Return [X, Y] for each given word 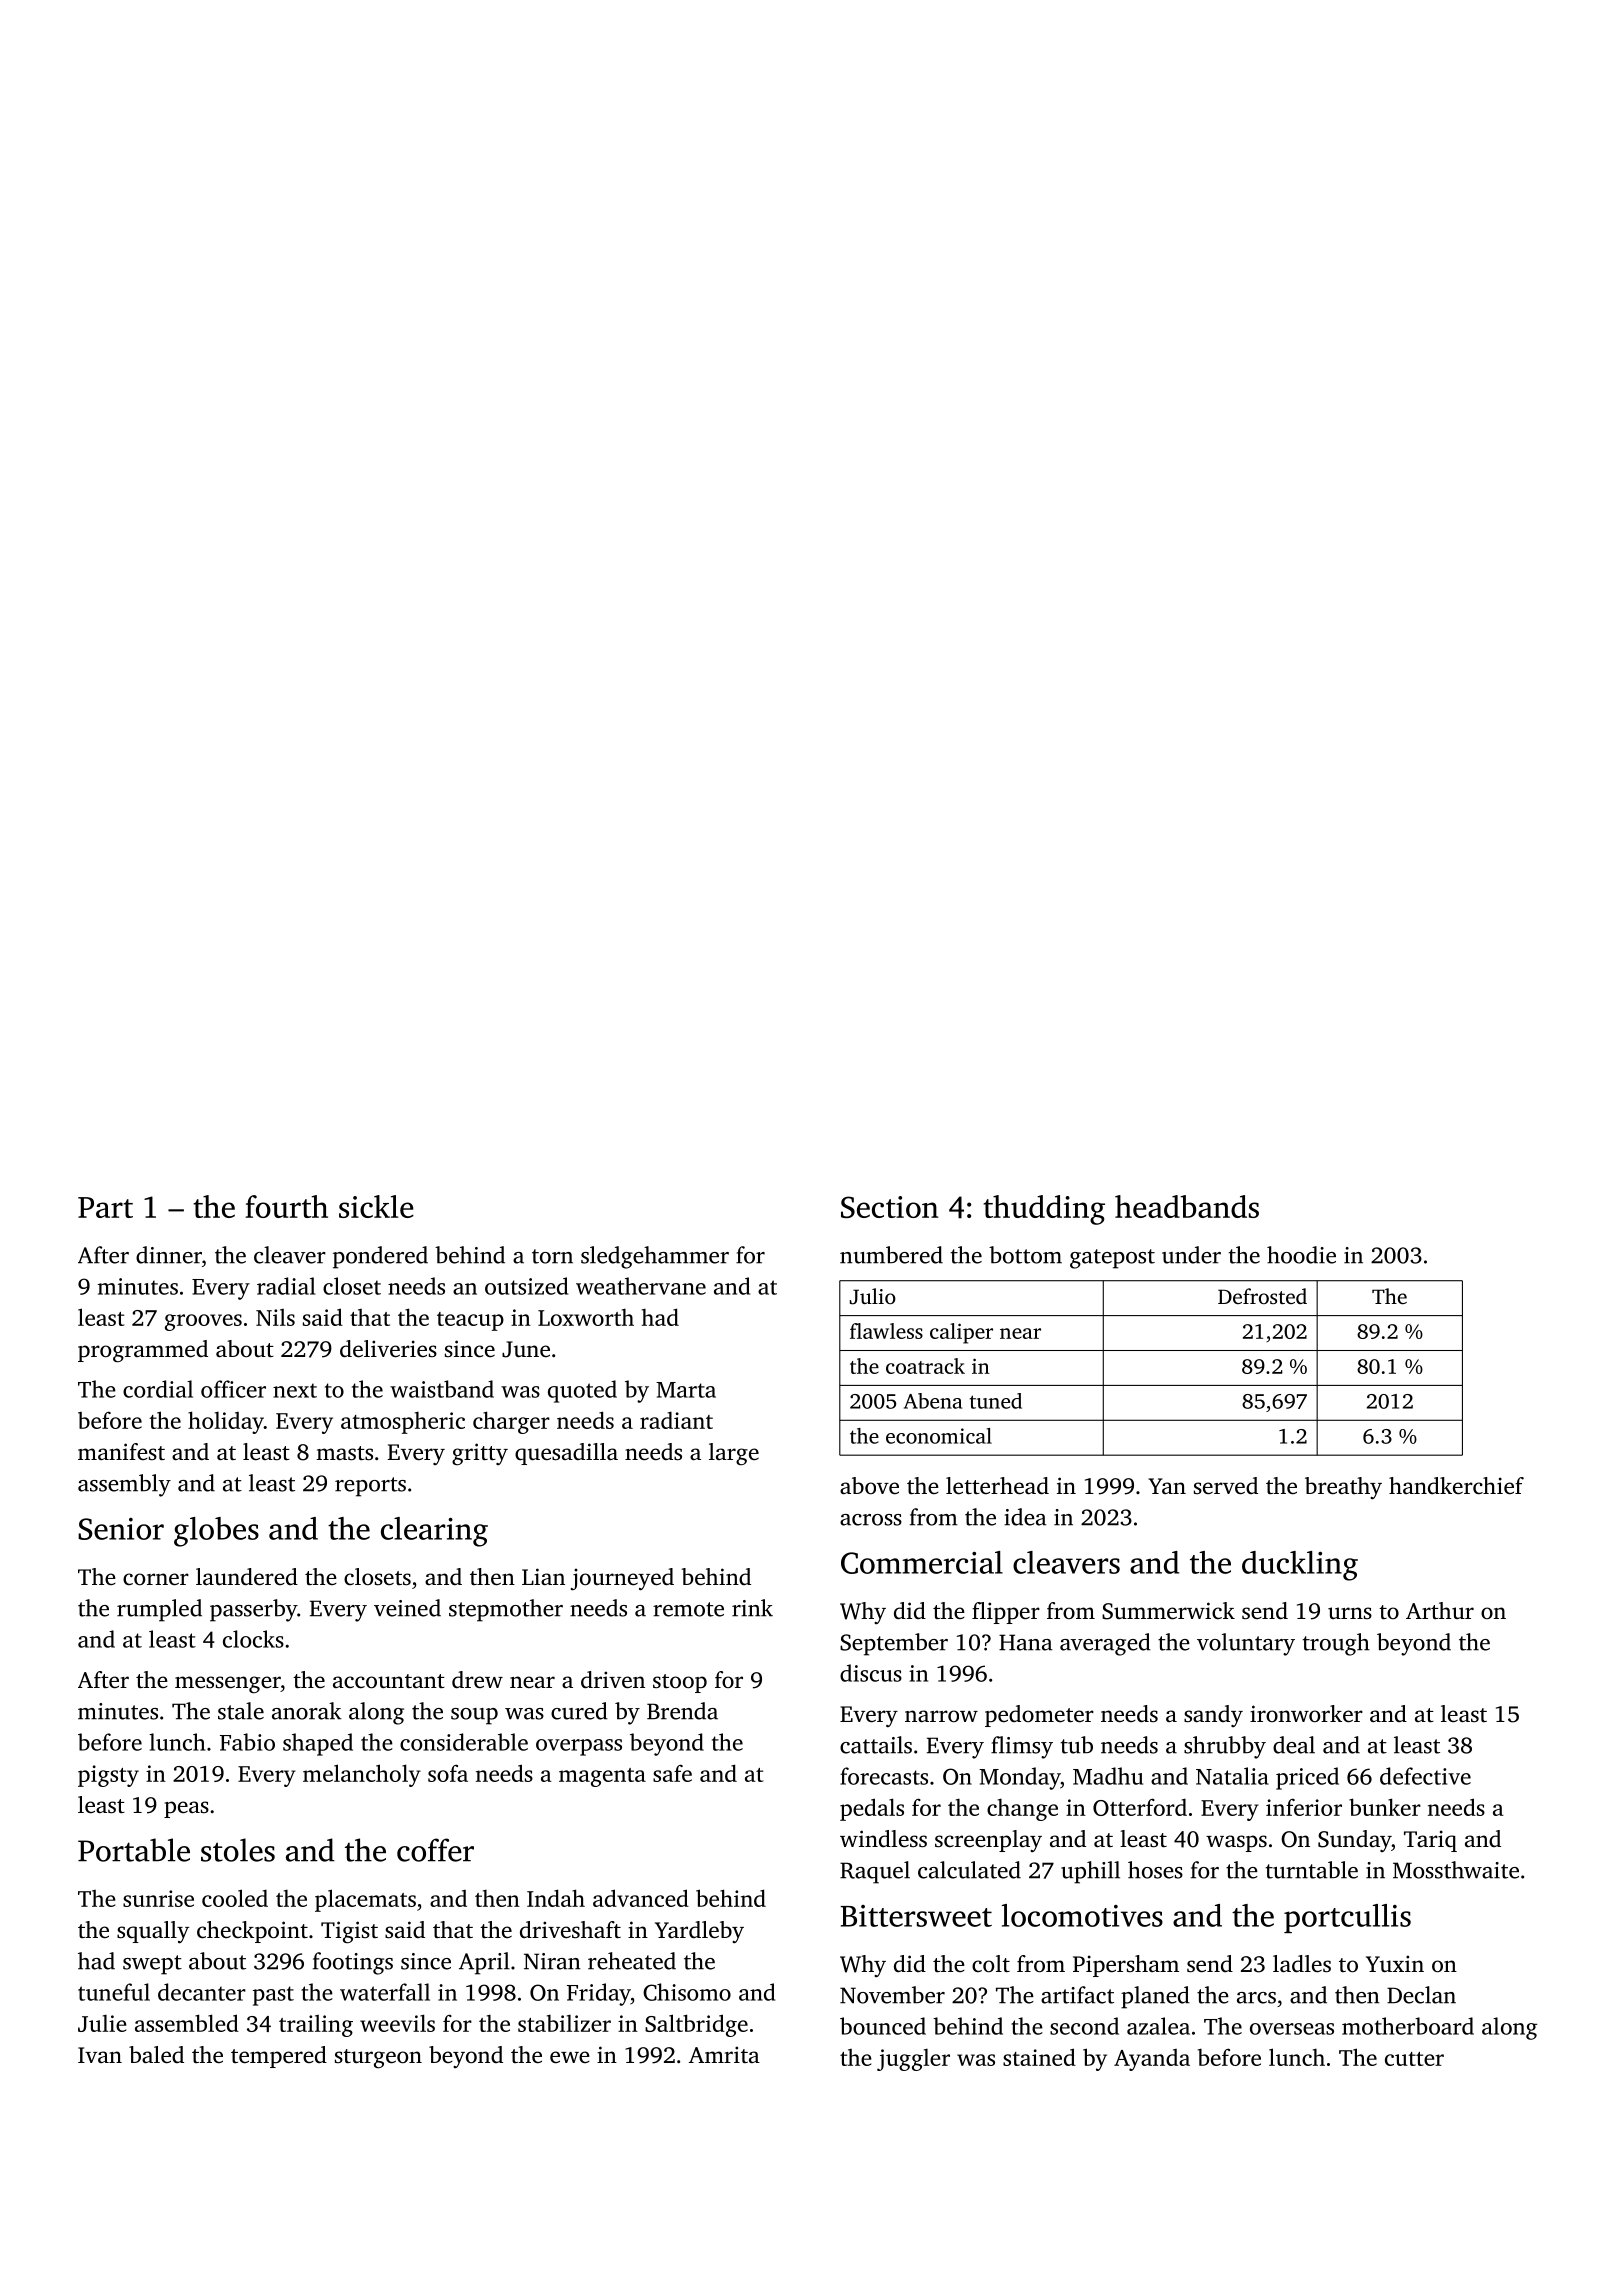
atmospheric [403, 1423]
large [734, 1454]
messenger [228, 1685]
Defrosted [1262, 1296]
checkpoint [252, 1932]
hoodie [1301, 1255]
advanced [641, 1898]
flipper [1006, 1613]
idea [1025, 1517]
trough [1336, 1644]
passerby [253, 1610]
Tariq [1430, 1841]
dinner [169, 1255]
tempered [279, 2057]
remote [688, 1609]
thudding [1044, 1210]
